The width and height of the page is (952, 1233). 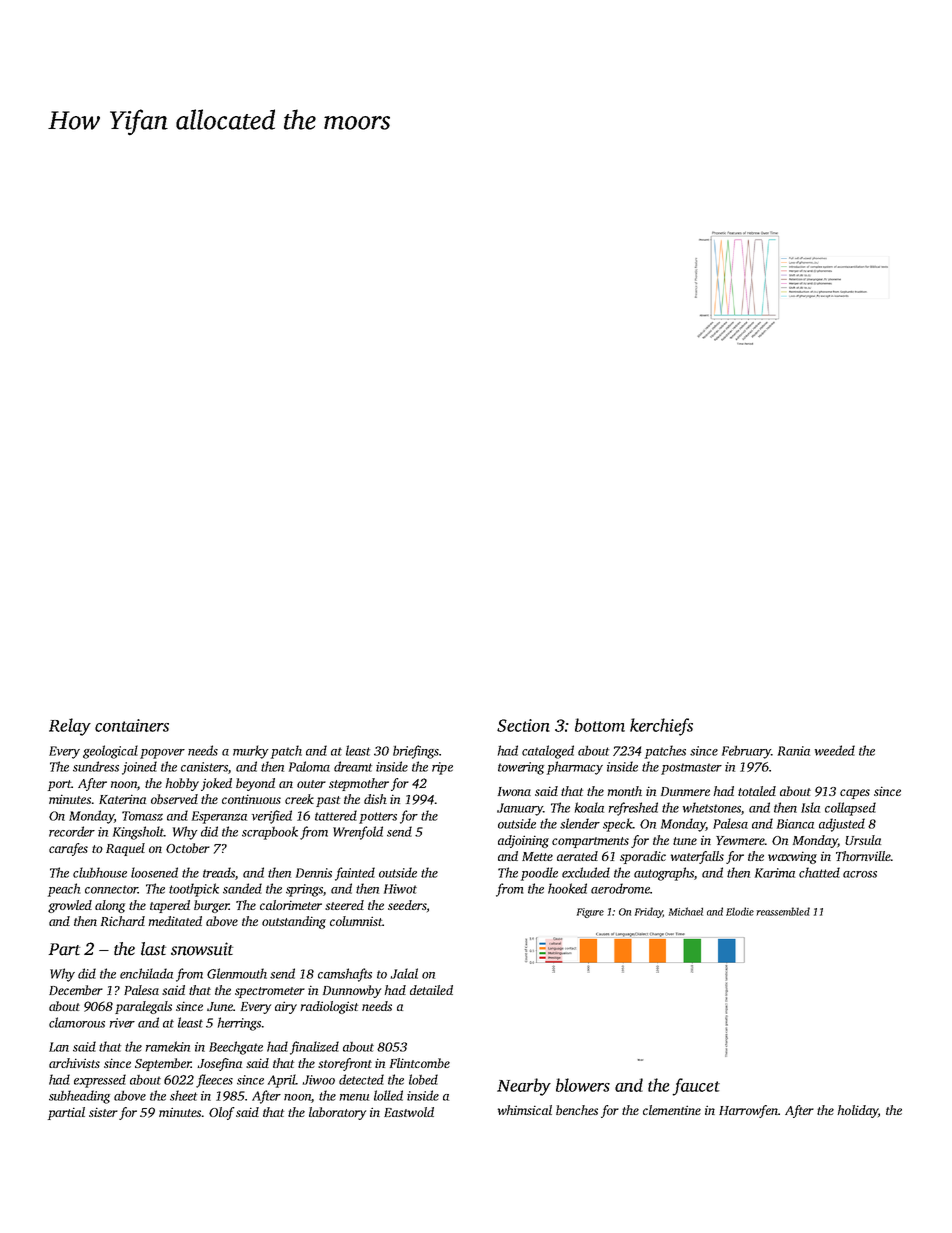 What do you see at coordinates (222, 1113) in the page?
I see `Olof` at bounding box center [222, 1113].
